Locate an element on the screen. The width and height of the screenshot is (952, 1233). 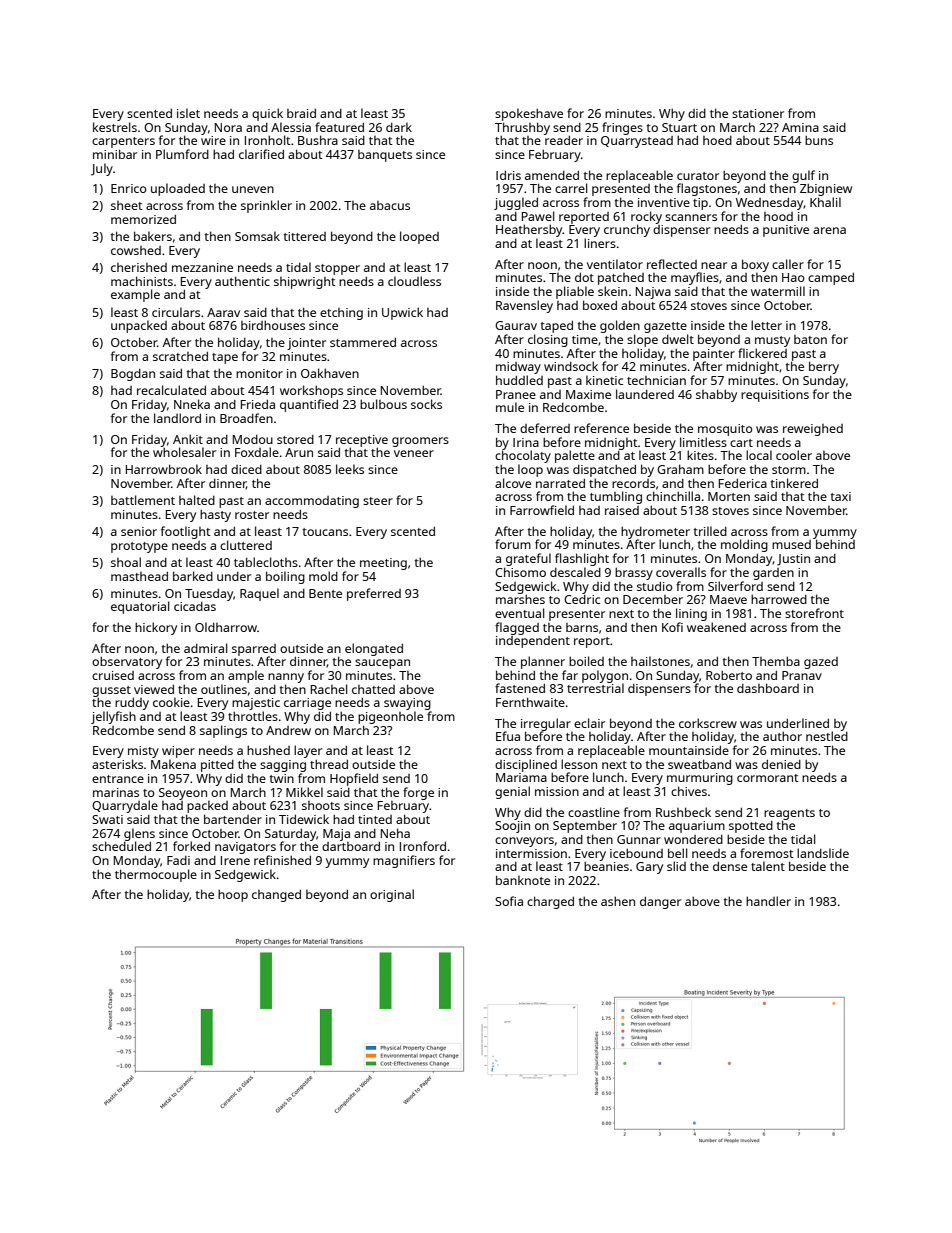
spokeshave is located at coordinates (529, 114).
